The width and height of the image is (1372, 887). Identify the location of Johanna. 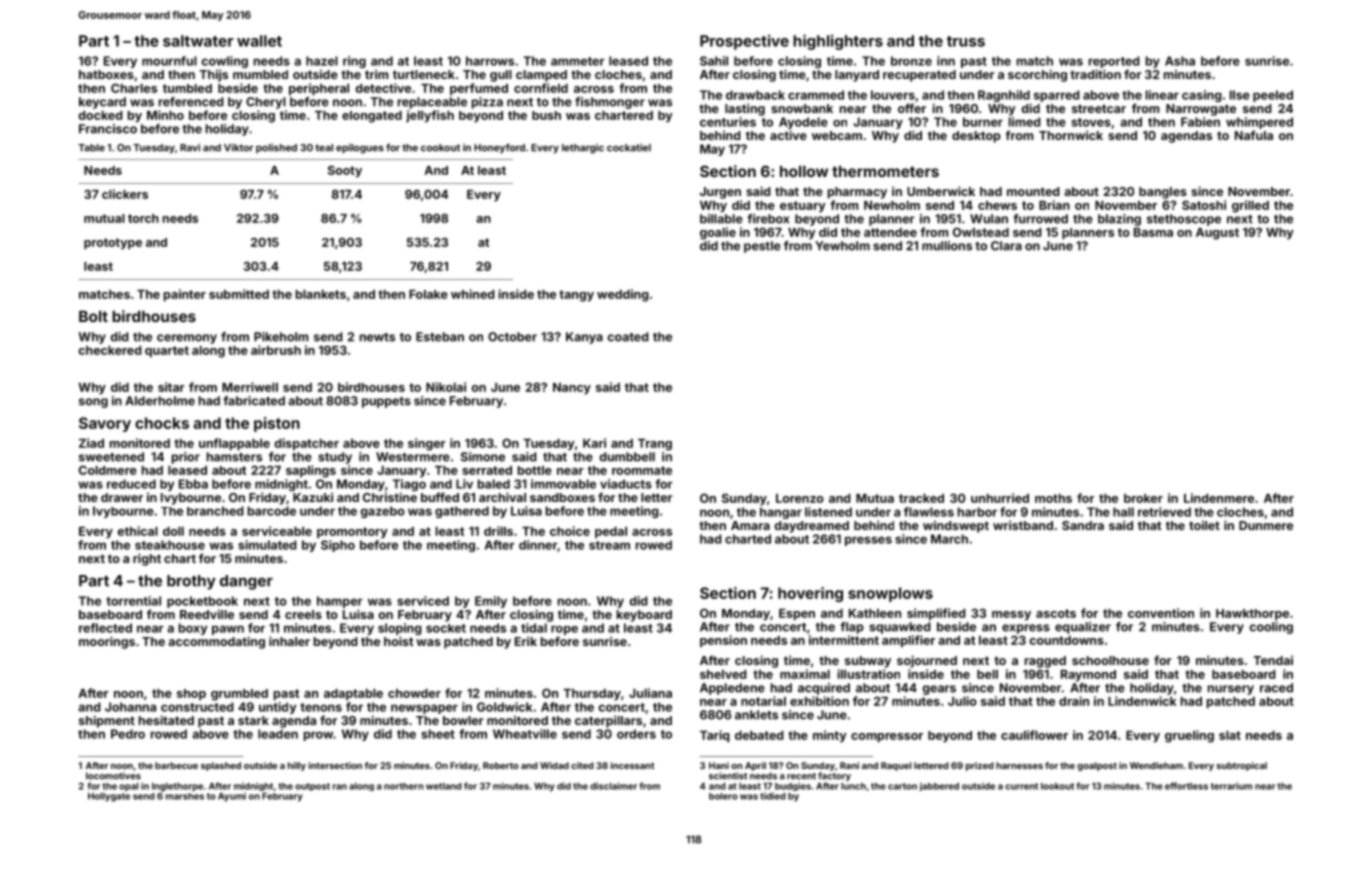
(130, 707).
